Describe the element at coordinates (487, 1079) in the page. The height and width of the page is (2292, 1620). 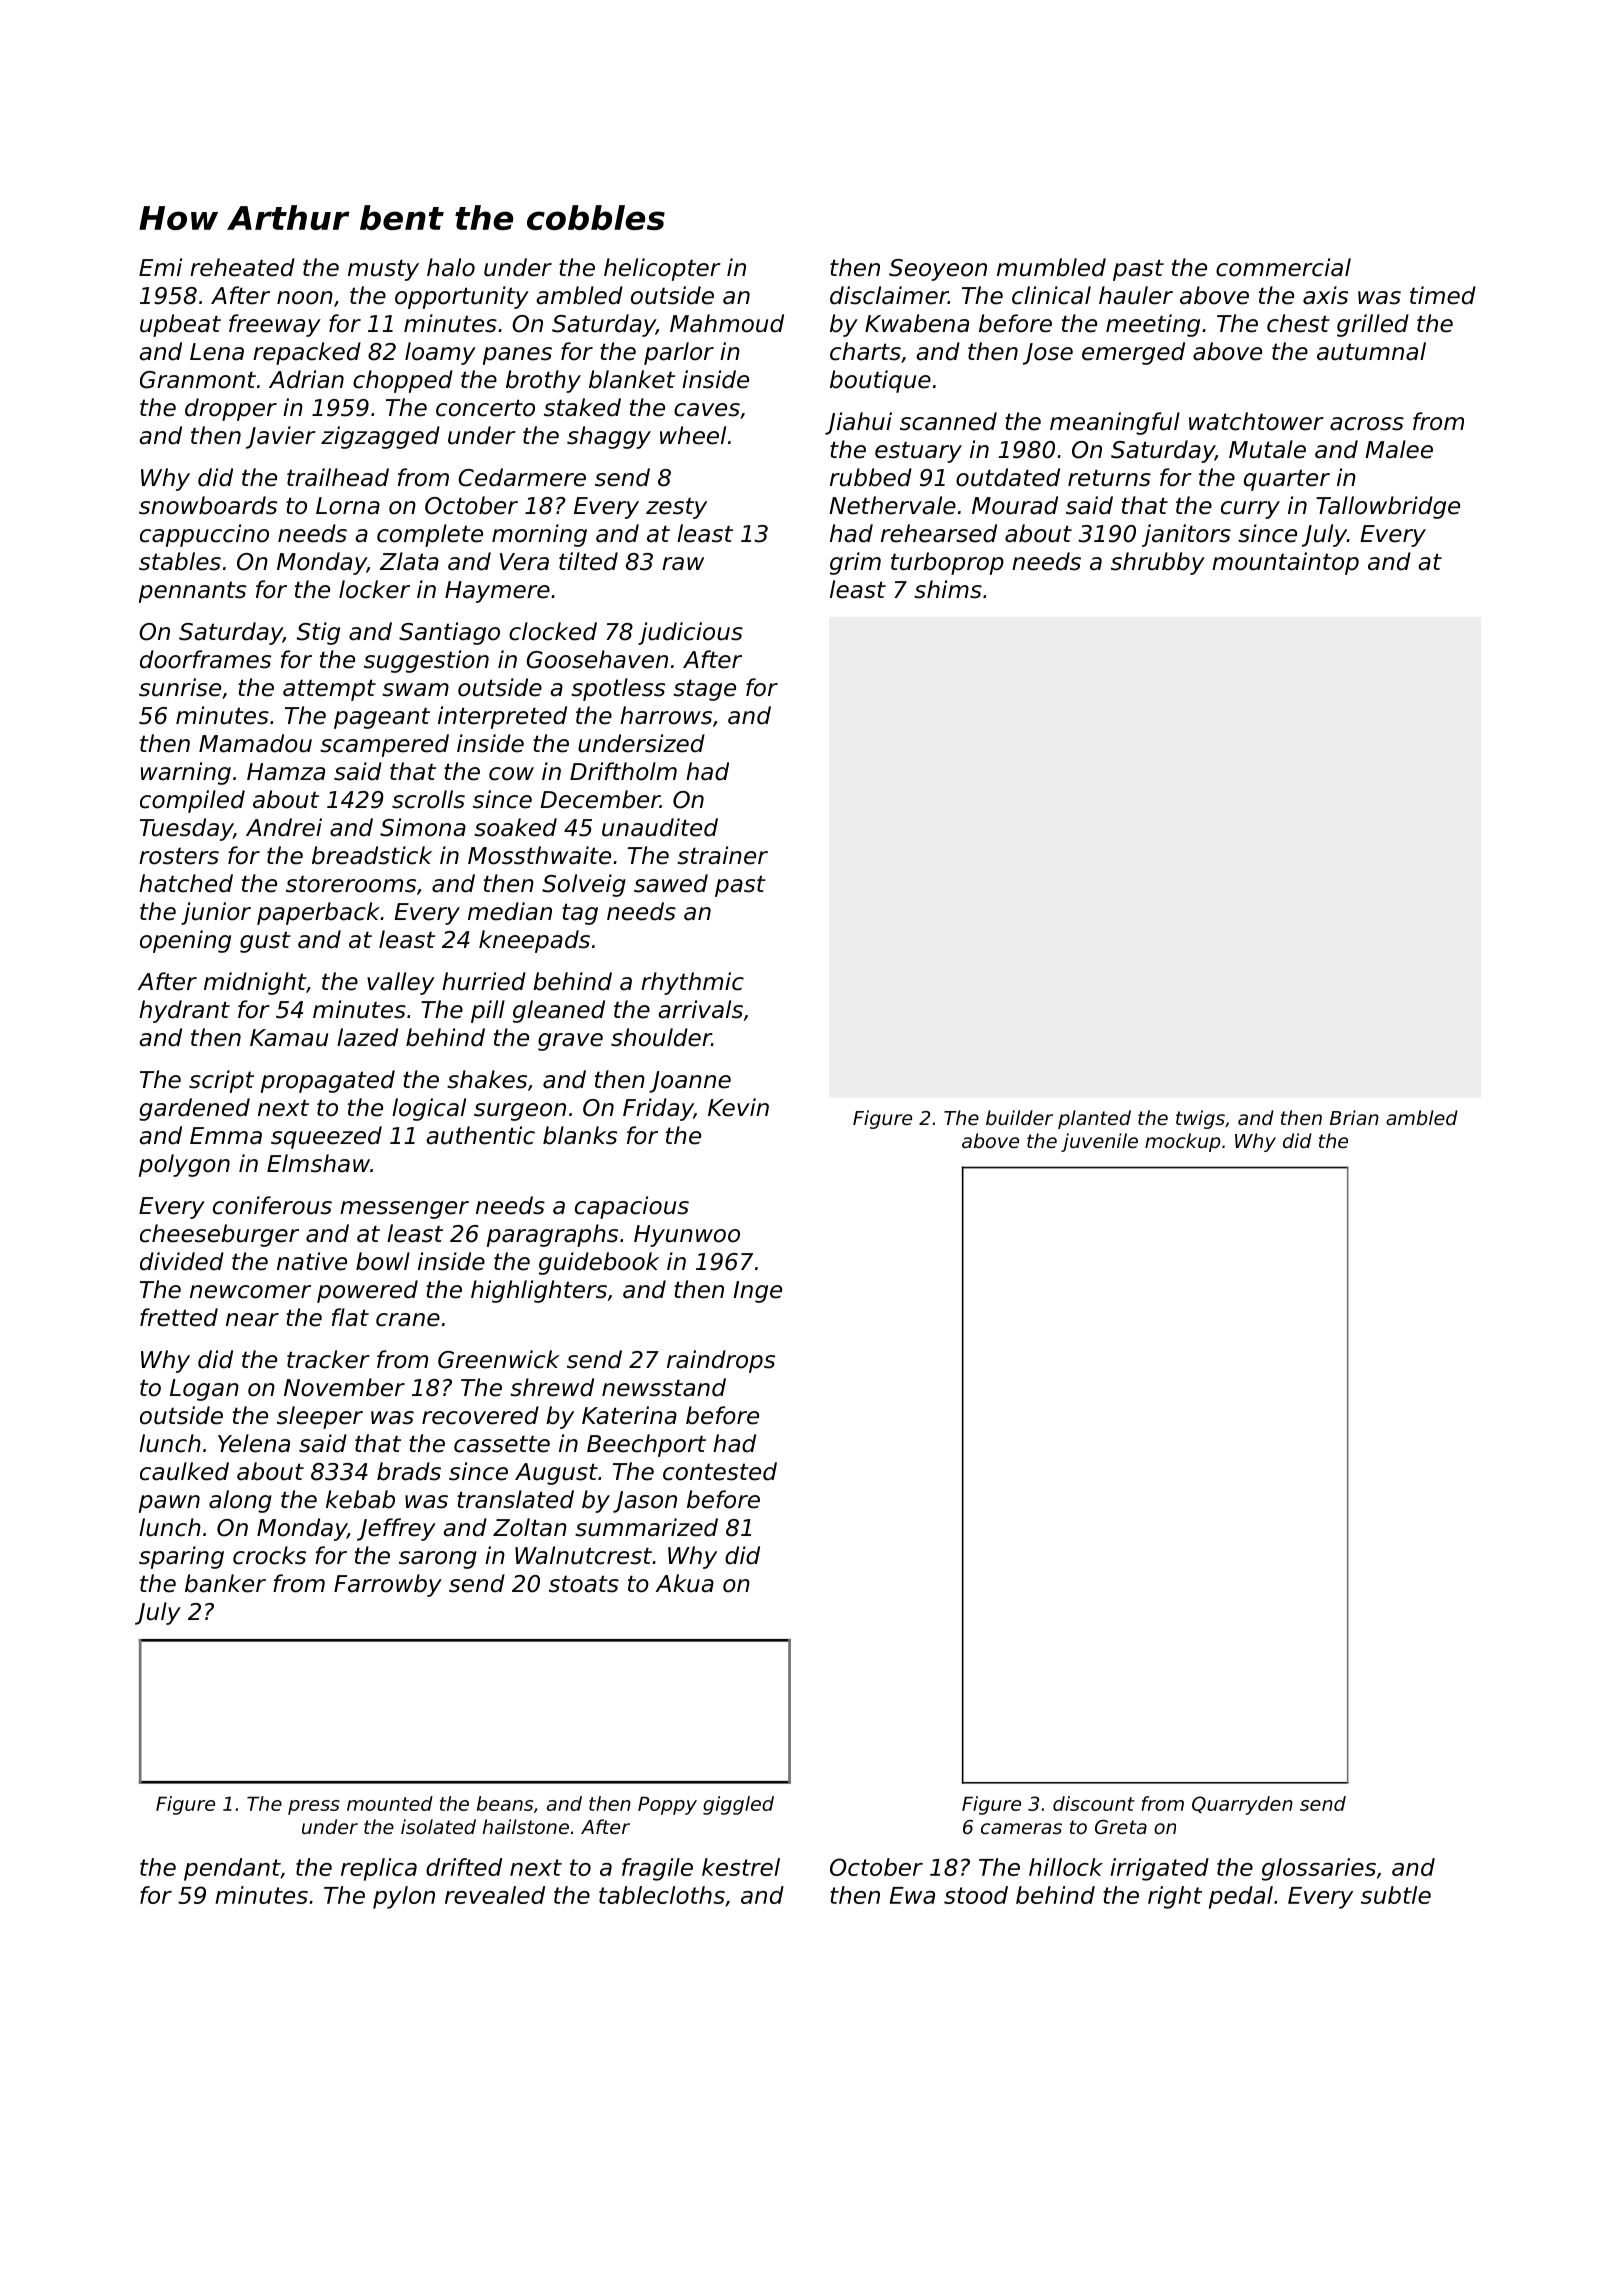
I see `shakes` at that location.
